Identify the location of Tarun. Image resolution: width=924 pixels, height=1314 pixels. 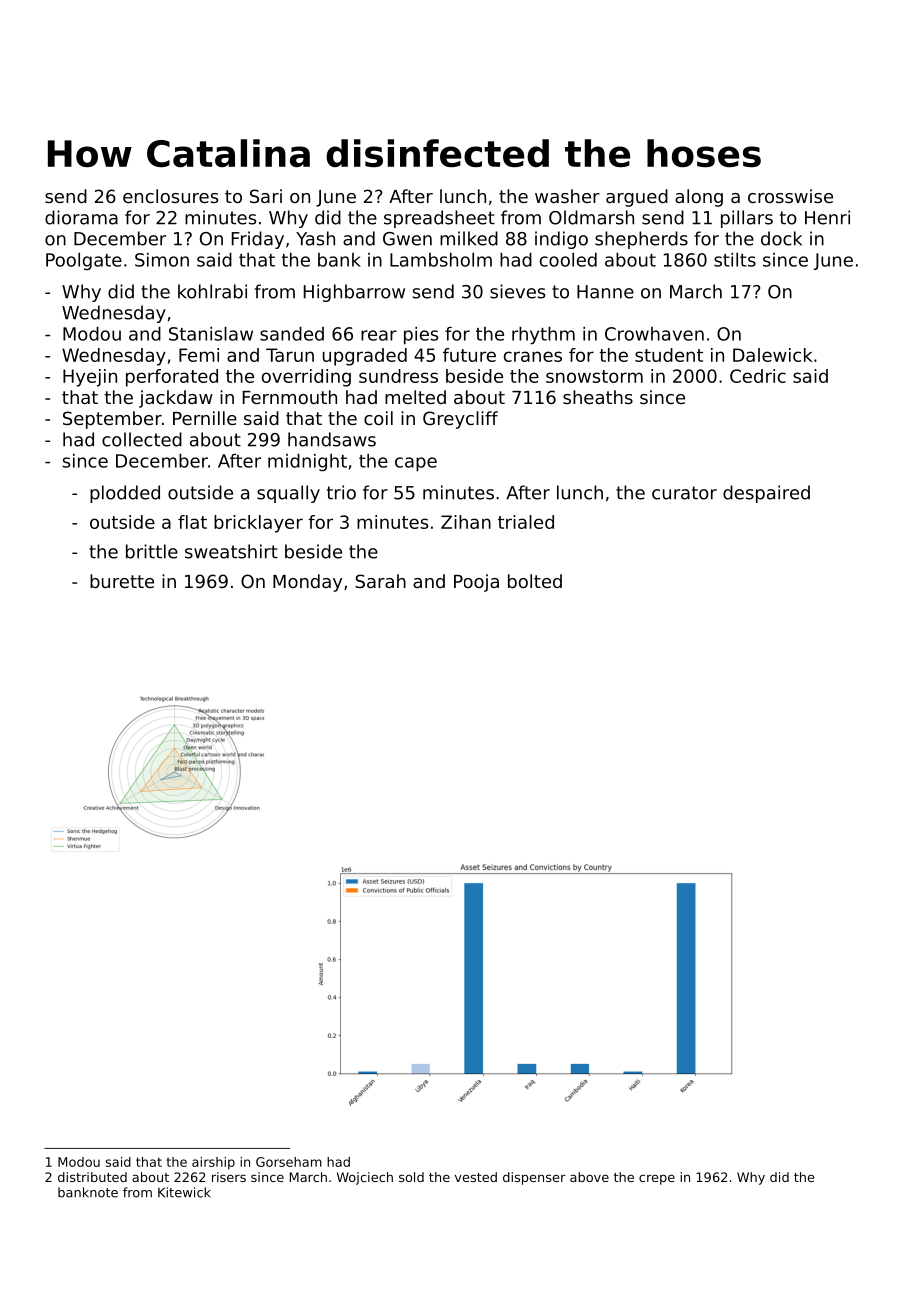
(290, 355).
